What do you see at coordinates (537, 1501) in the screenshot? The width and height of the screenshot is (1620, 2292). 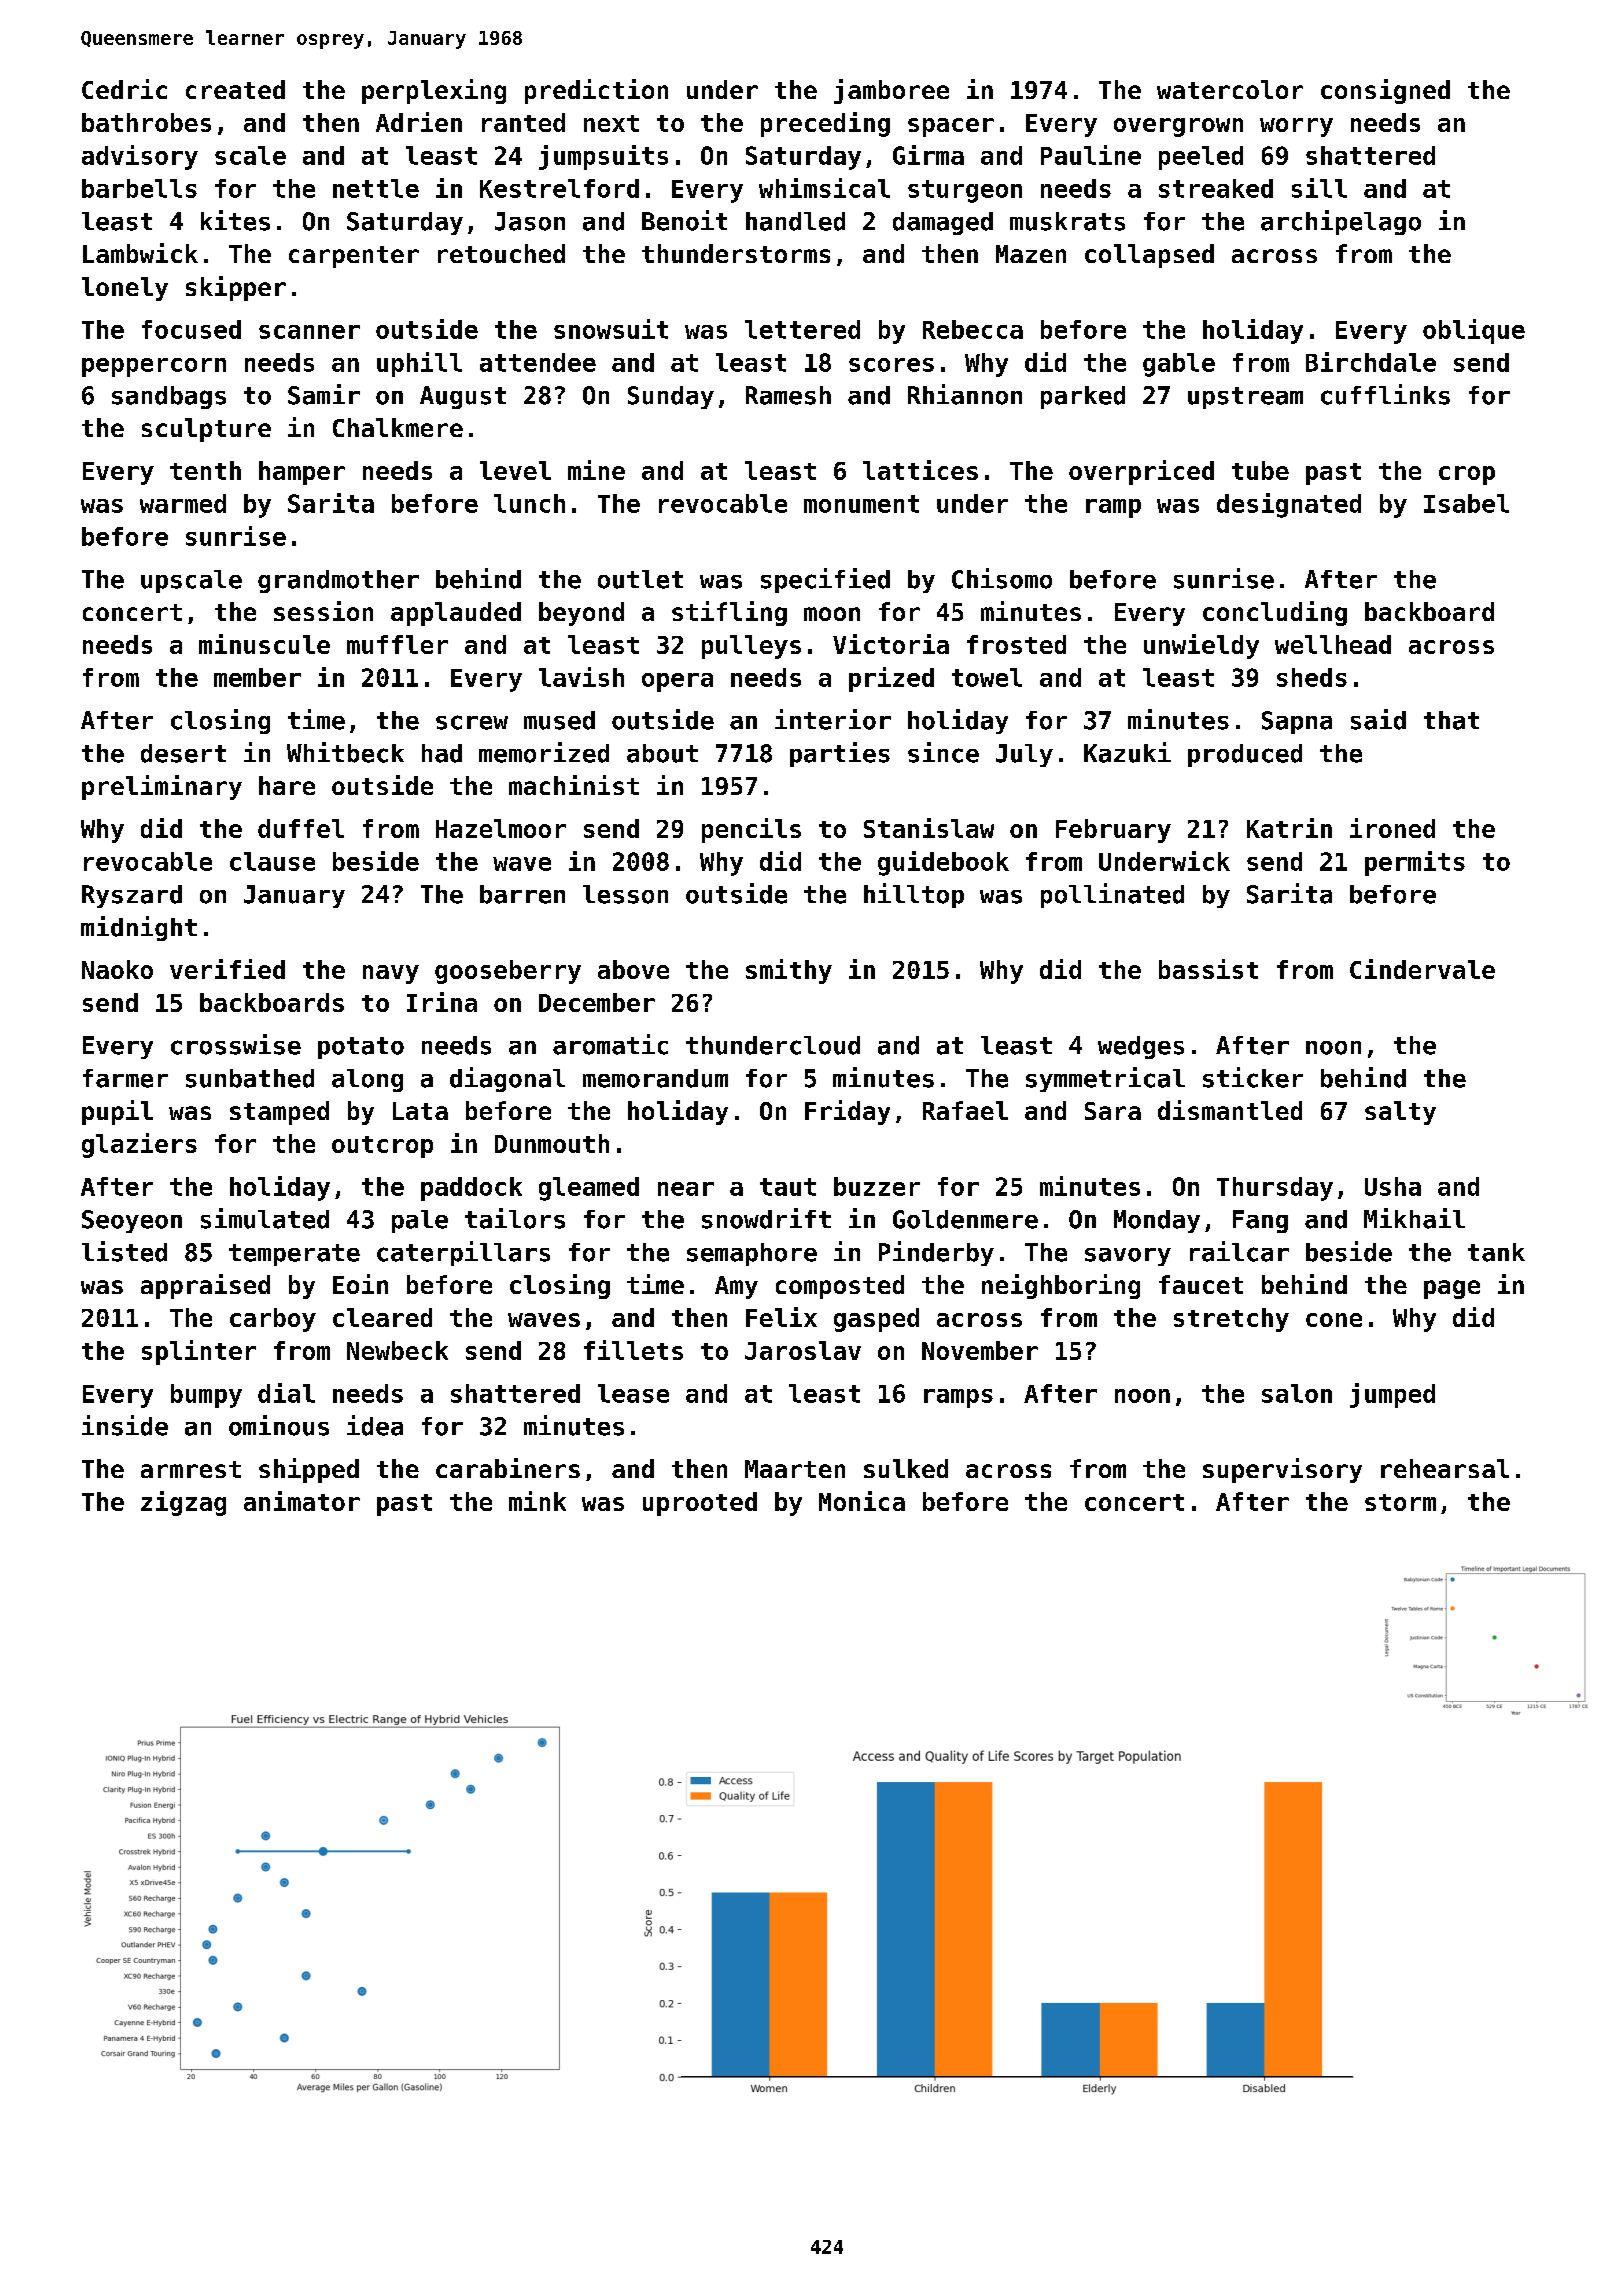 I see `mink` at bounding box center [537, 1501].
